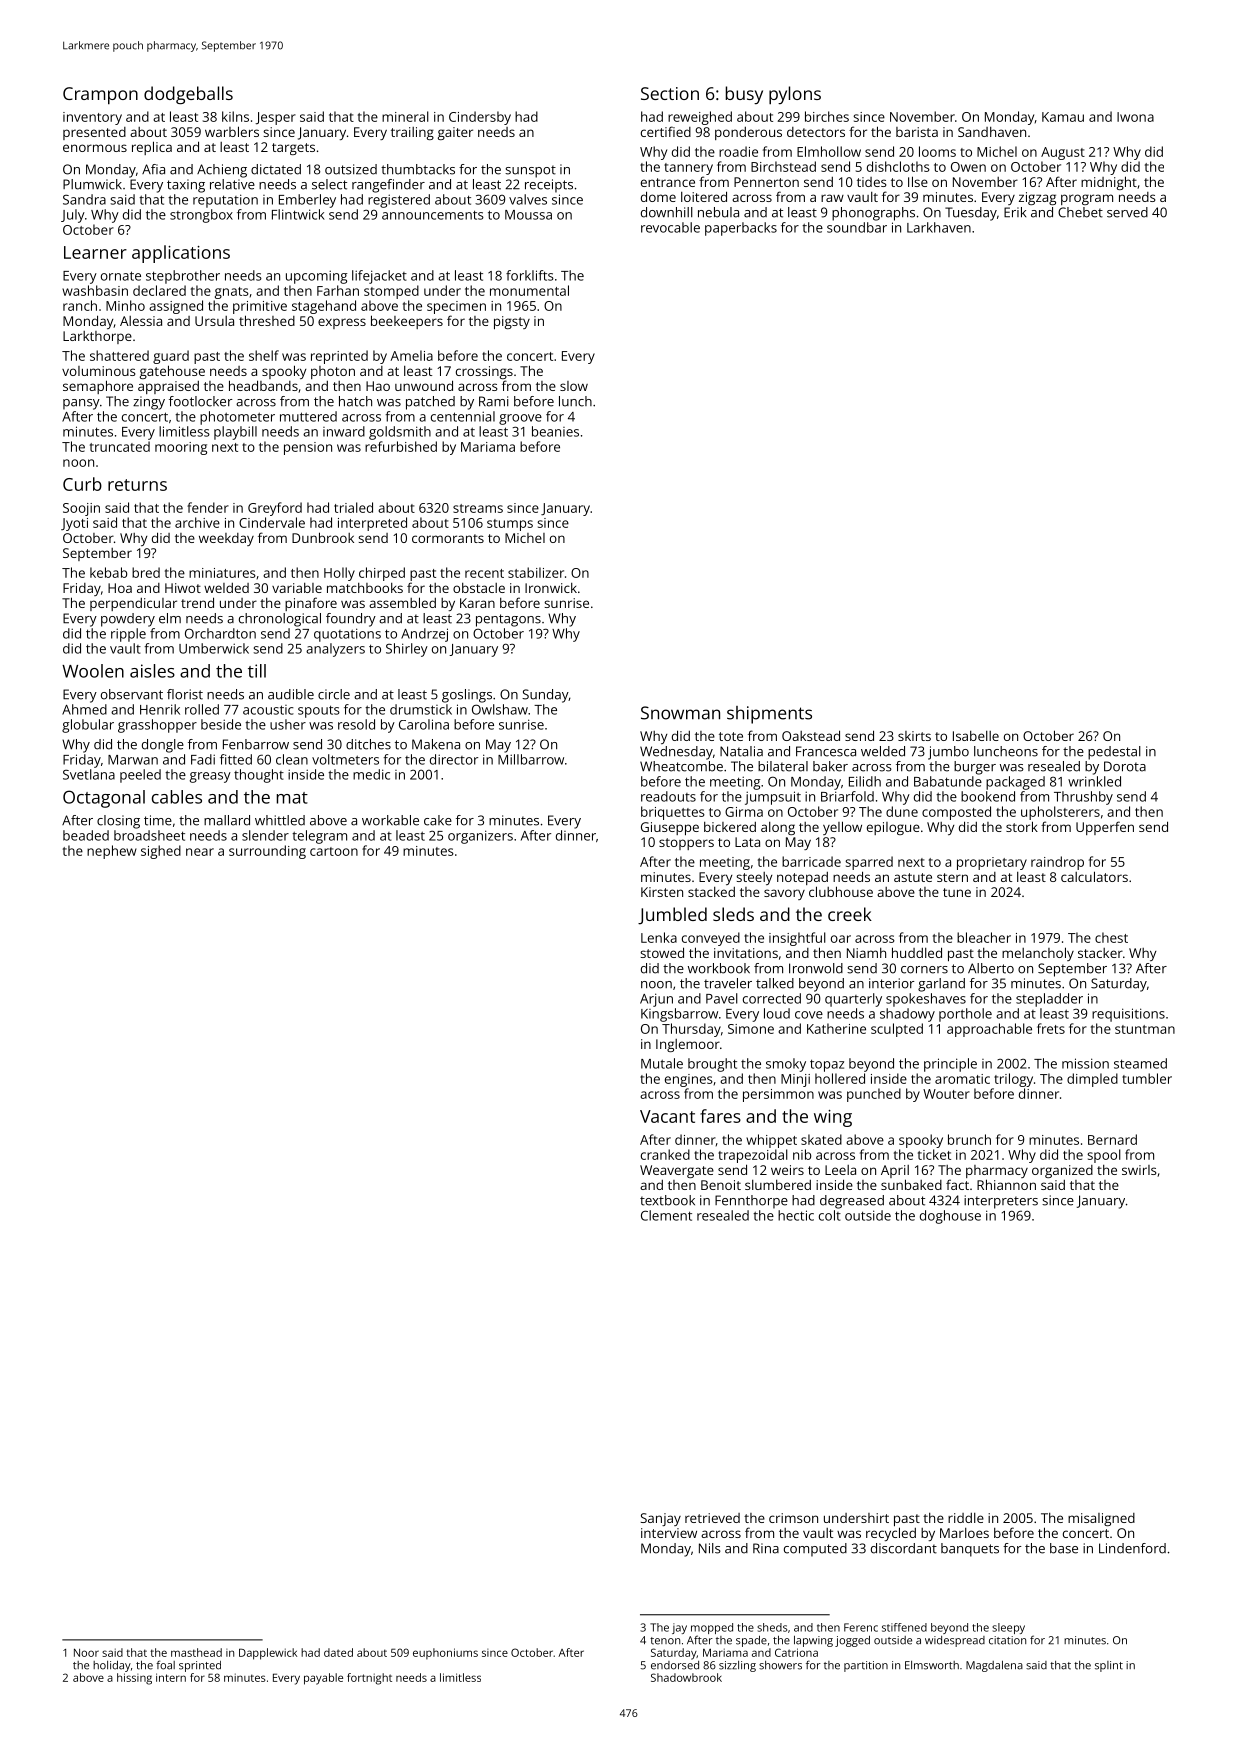  Describe the element at coordinates (1135, 117) in the screenshot. I see `Iwona` at that location.
